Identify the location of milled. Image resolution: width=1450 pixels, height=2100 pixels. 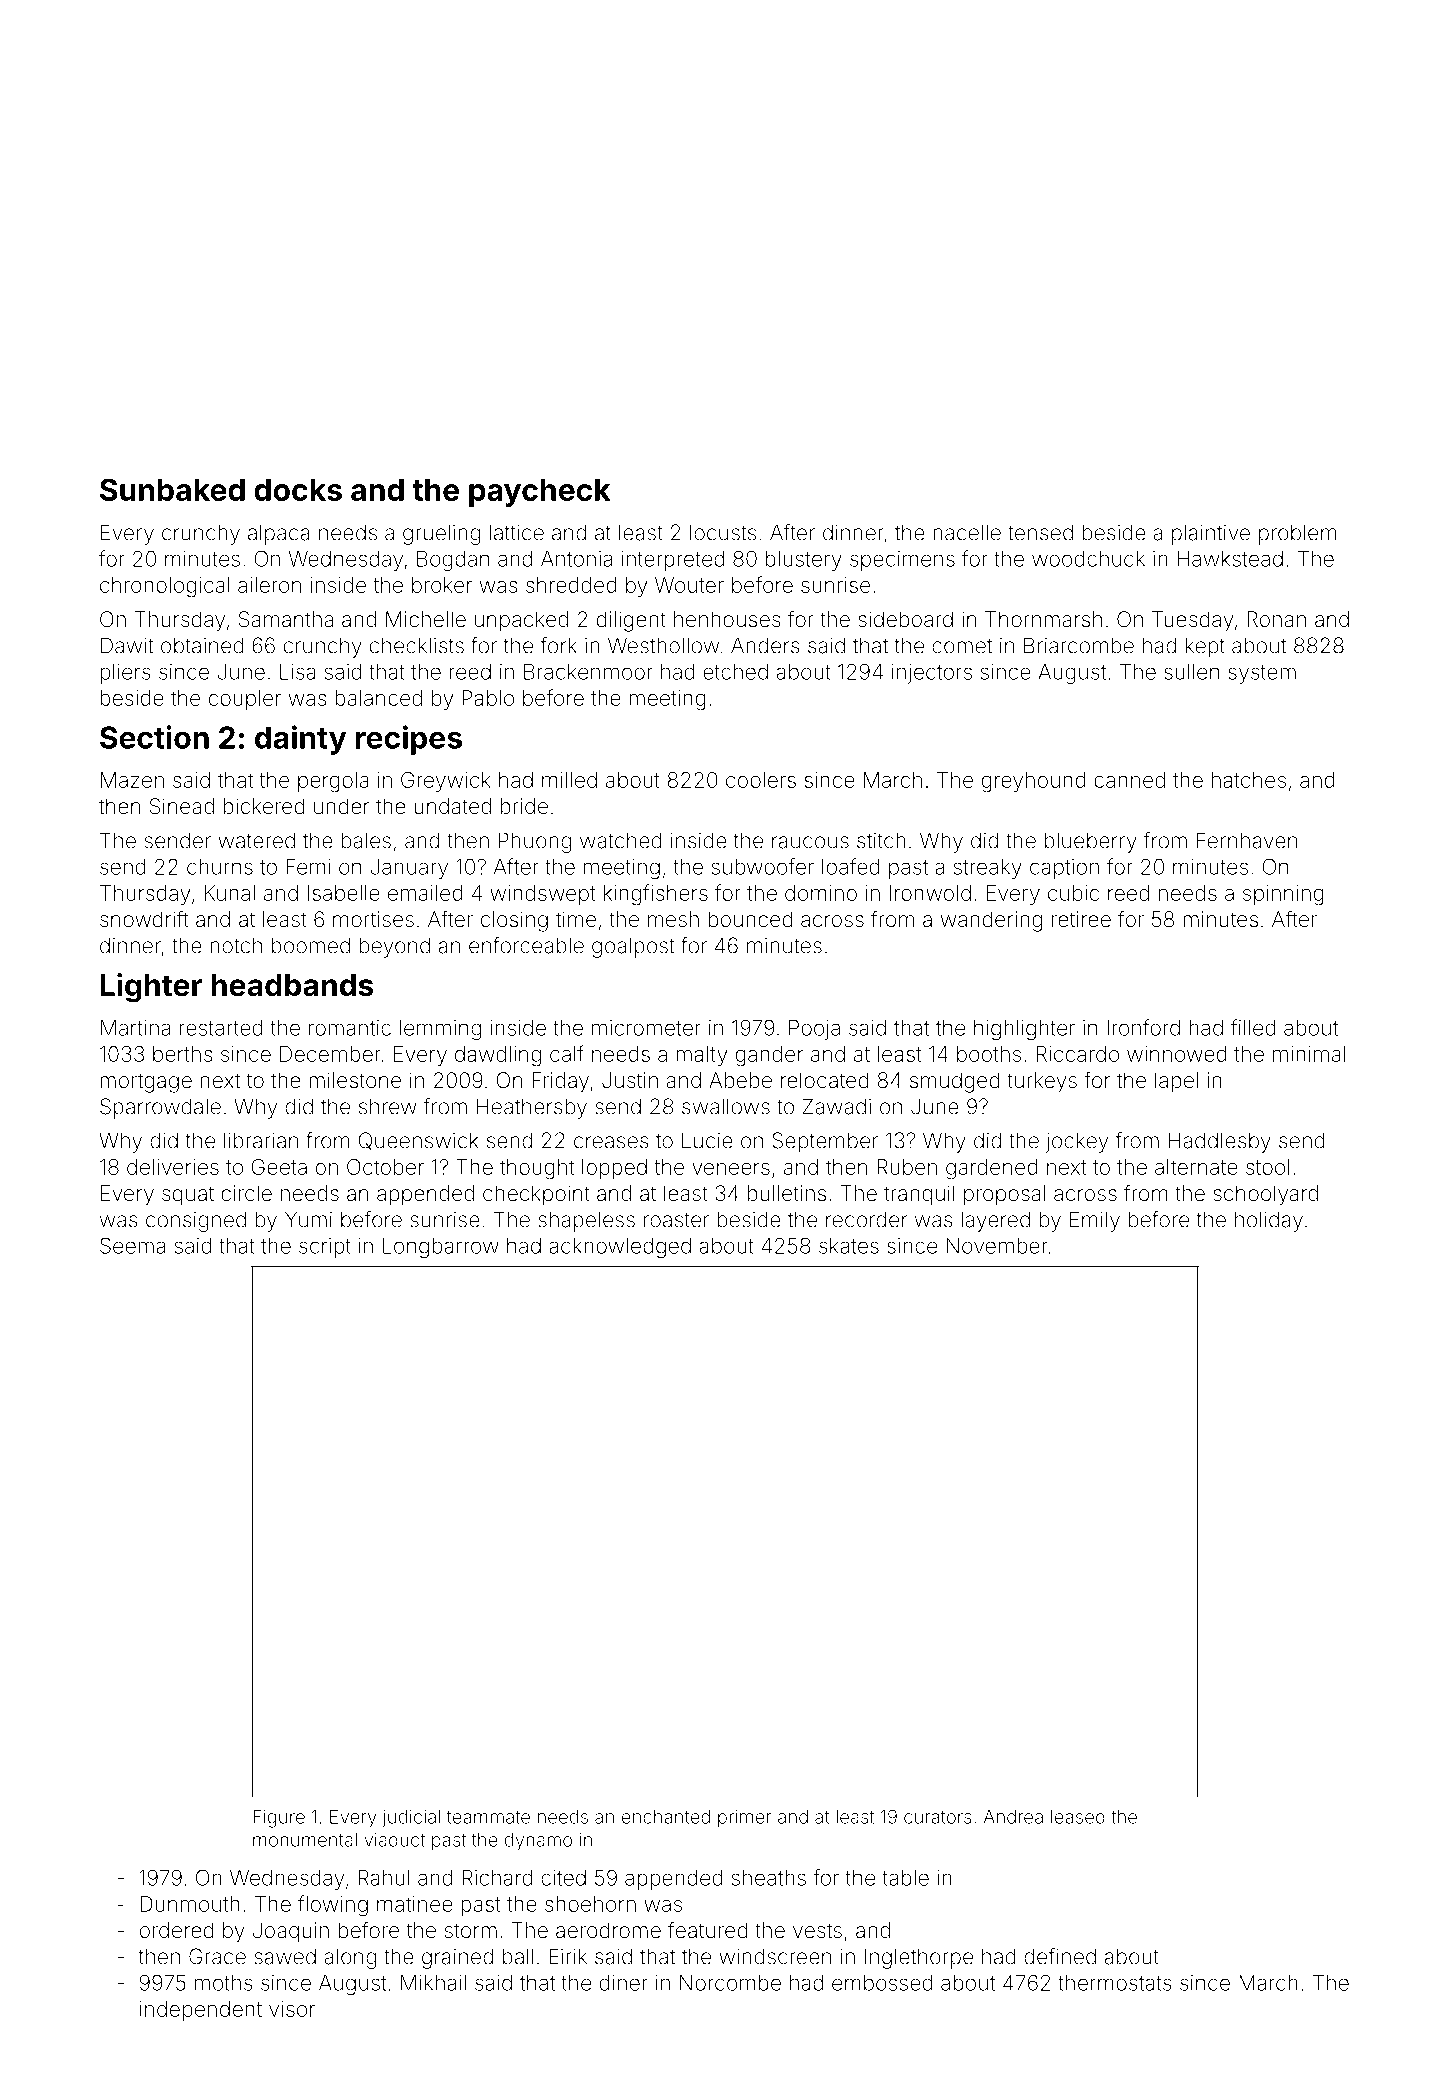
(569, 780).
